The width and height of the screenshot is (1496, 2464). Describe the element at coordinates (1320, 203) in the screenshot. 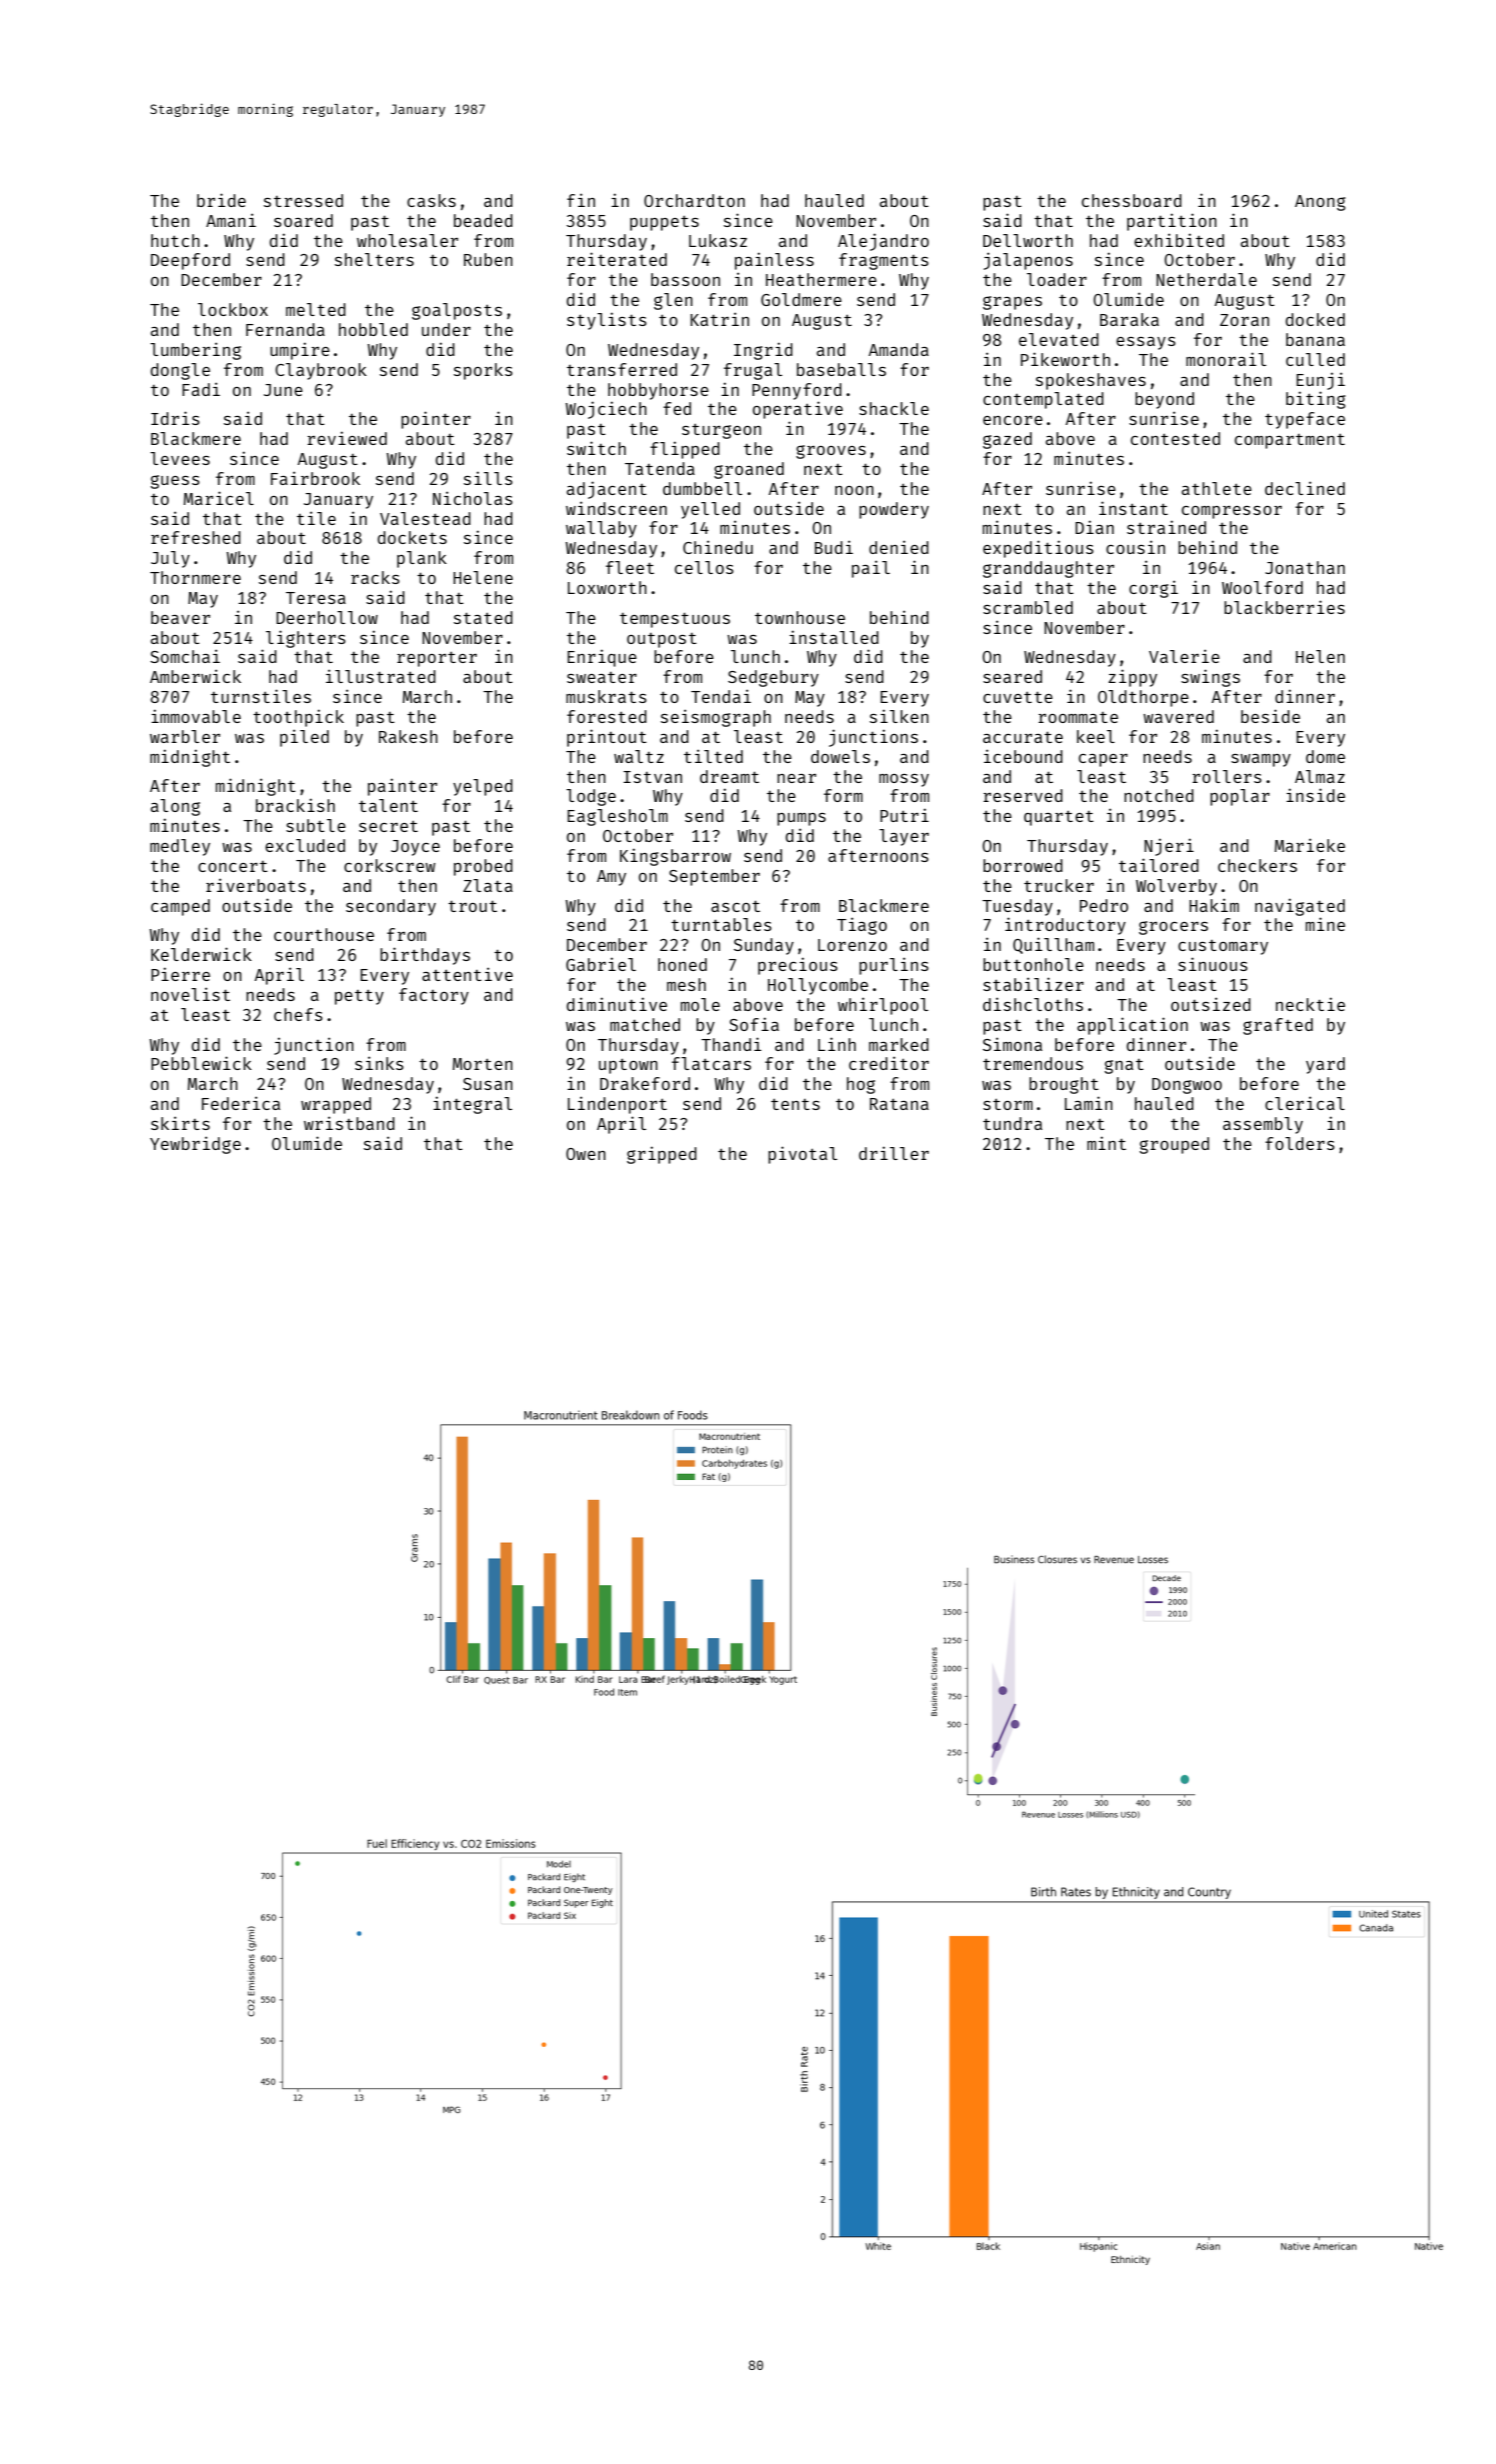

I see `Anong` at that location.
